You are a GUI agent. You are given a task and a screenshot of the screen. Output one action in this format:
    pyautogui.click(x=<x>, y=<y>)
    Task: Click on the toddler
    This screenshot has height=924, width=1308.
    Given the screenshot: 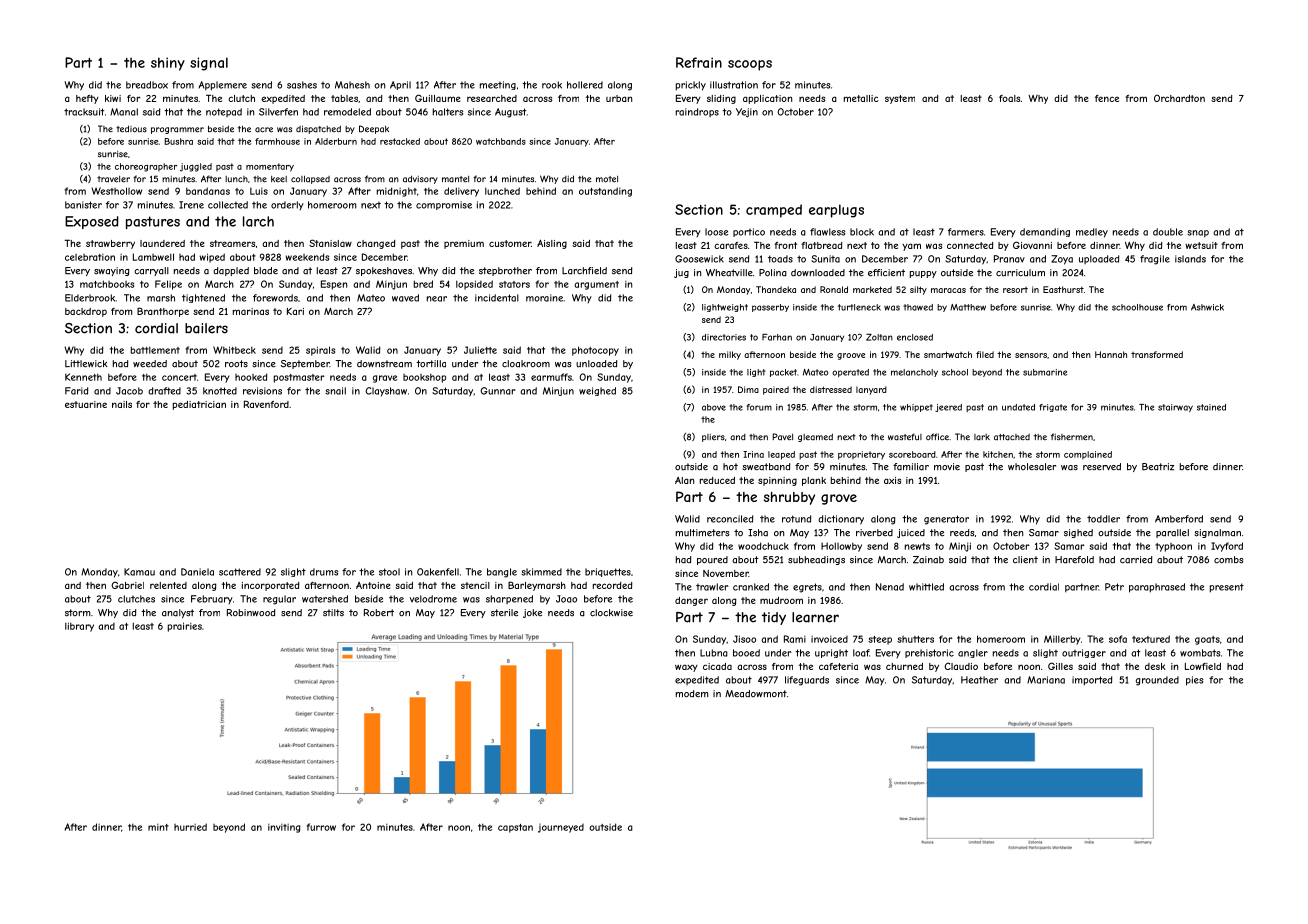 What is the action you would take?
    pyautogui.click(x=1103, y=519)
